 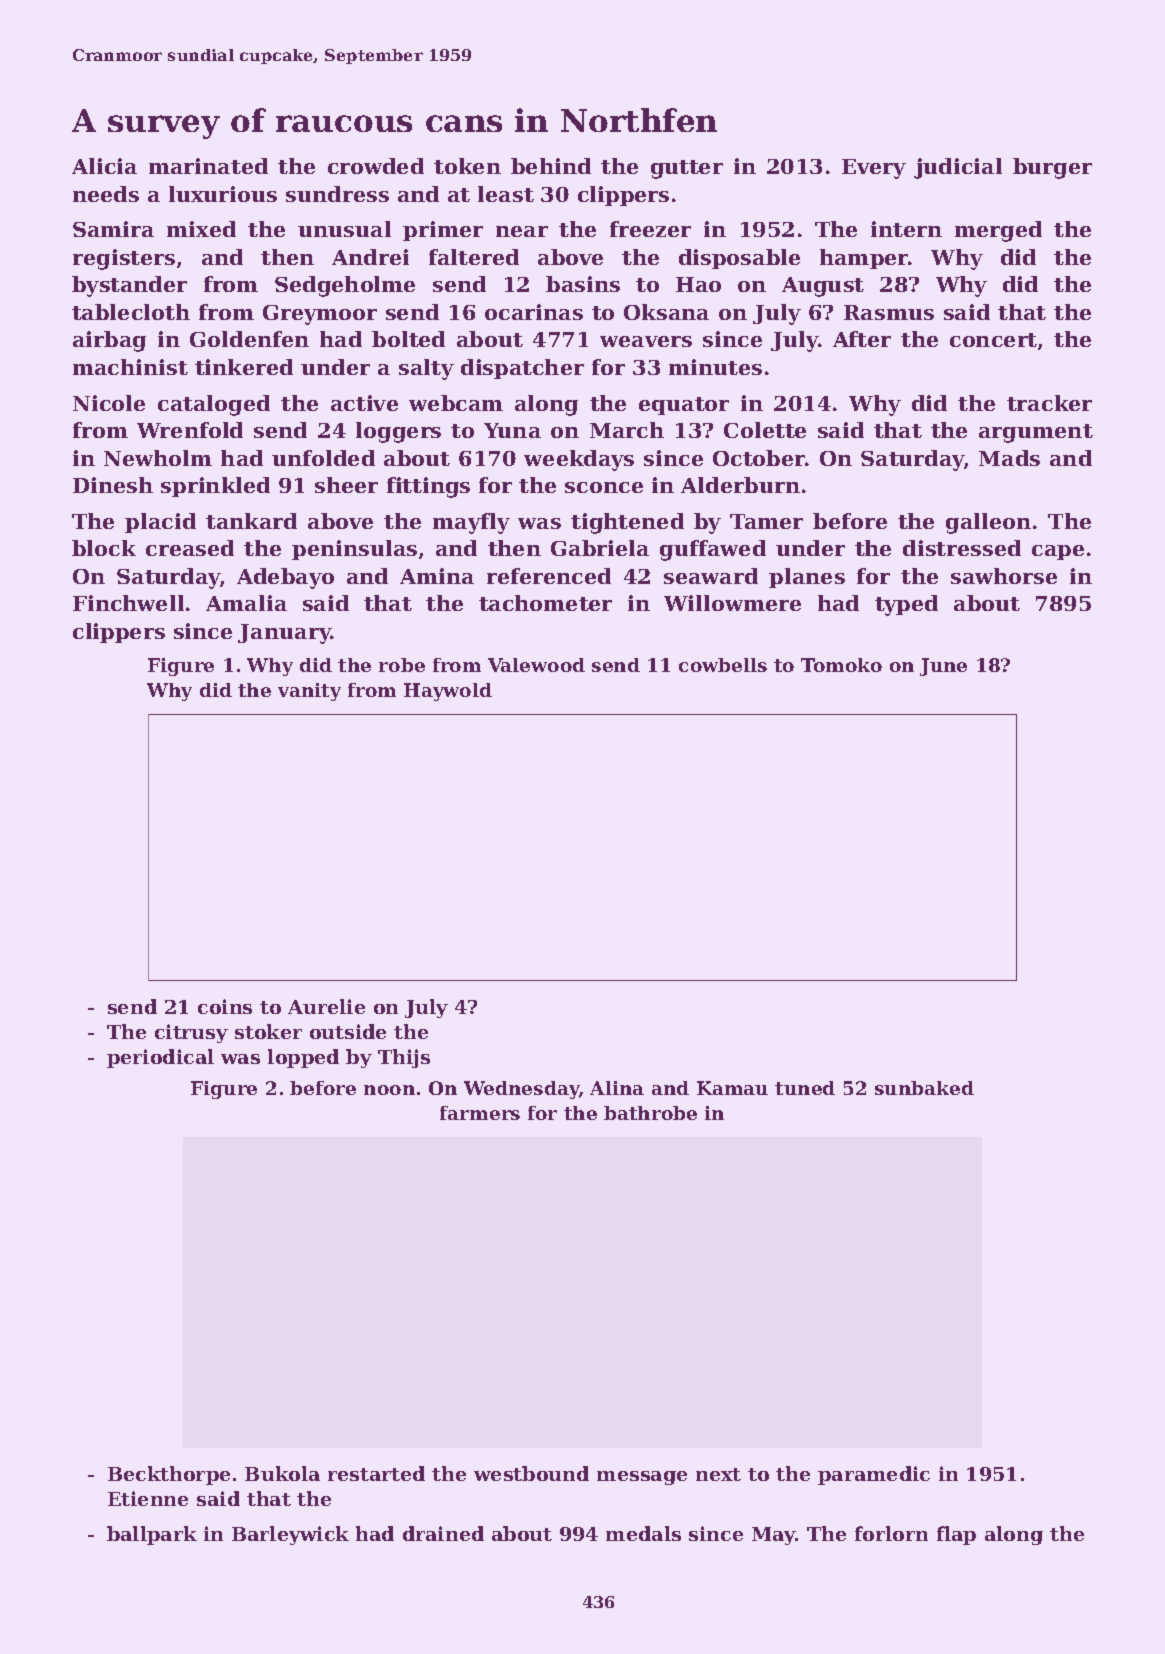 What do you see at coordinates (958, 168) in the image?
I see `judicial` at bounding box center [958, 168].
